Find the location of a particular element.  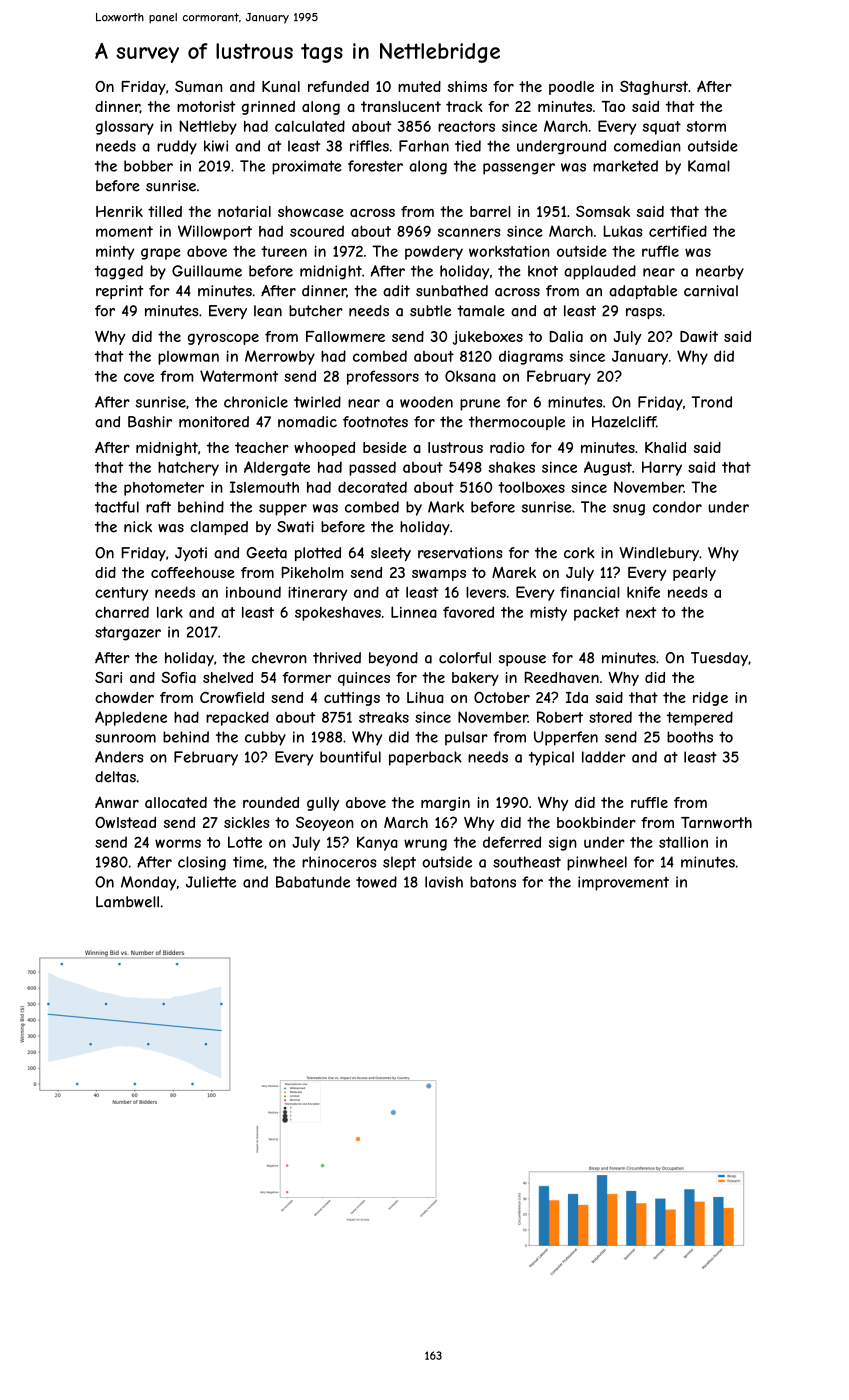

Trond is located at coordinates (712, 402).
